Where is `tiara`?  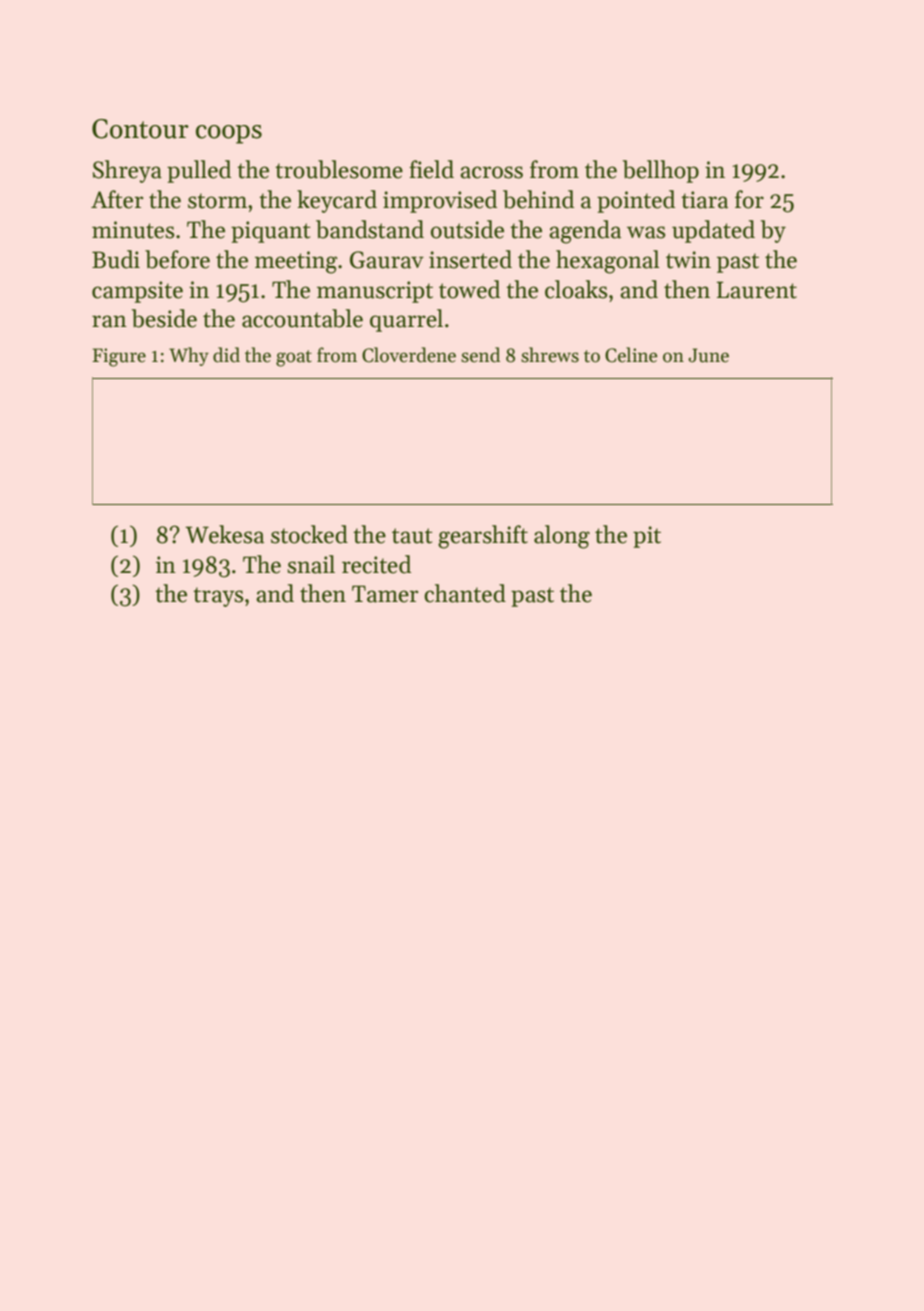 tiara is located at coordinates (704, 200).
